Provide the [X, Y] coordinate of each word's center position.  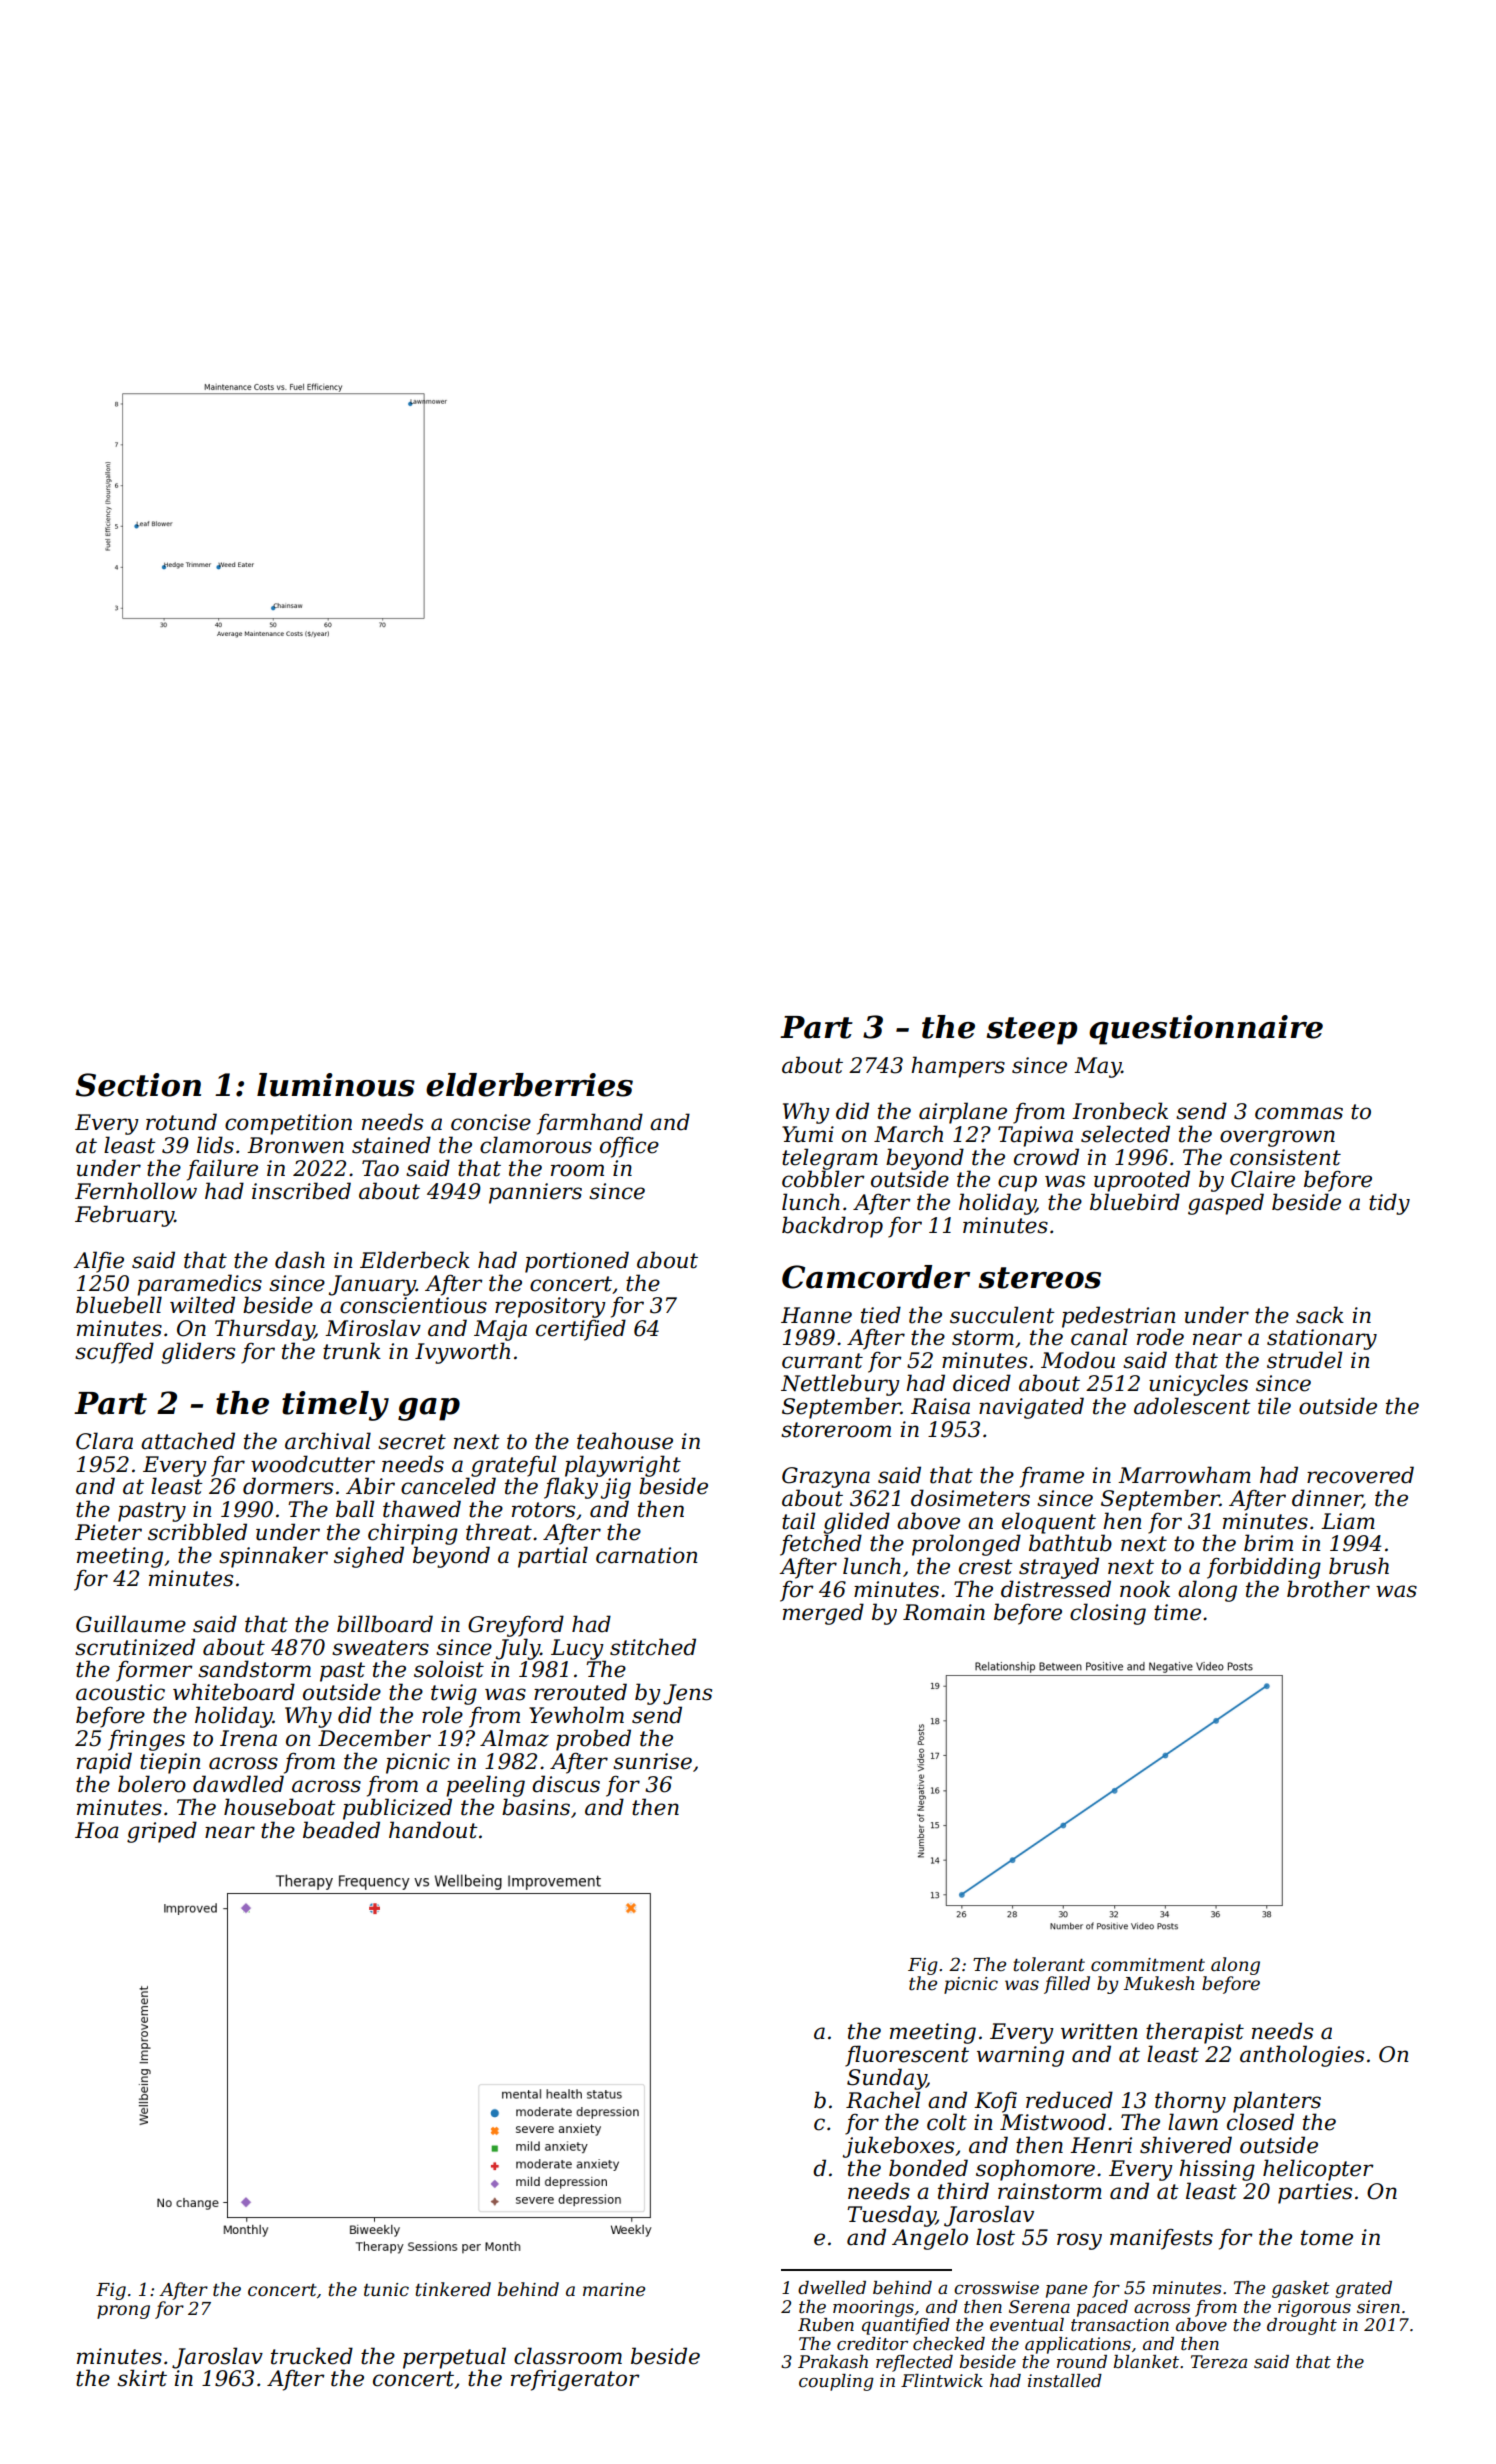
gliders [198, 1353]
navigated [1031, 1408]
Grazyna [826, 1477]
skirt [142, 2378]
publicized [397, 1809]
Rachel [883, 2100]
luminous [336, 1085]
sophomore [1035, 2170]
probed [593, 1740]
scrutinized [135, 1647]
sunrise [652, 1761]
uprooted [1142, 1181]
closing [1108, 1614]
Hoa [97, 1830]
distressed [1056, 1589]
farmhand [590, 1124]
